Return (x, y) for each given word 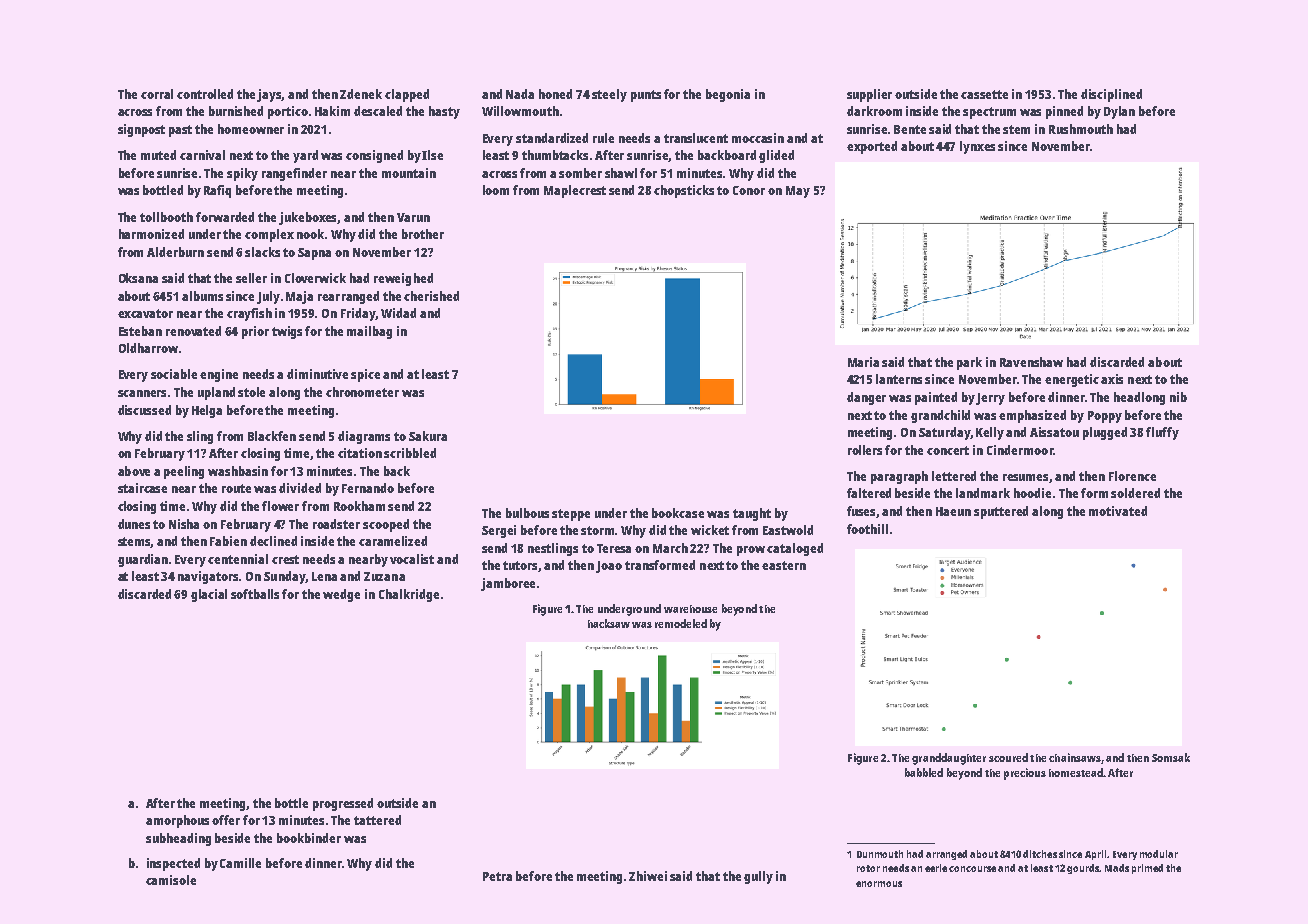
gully (758, 877)
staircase (142, 488)
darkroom (874, 111)
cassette (984, 94)
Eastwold (788, 530)
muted (158, 155)
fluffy (1162, 433)
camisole (171, 880)
